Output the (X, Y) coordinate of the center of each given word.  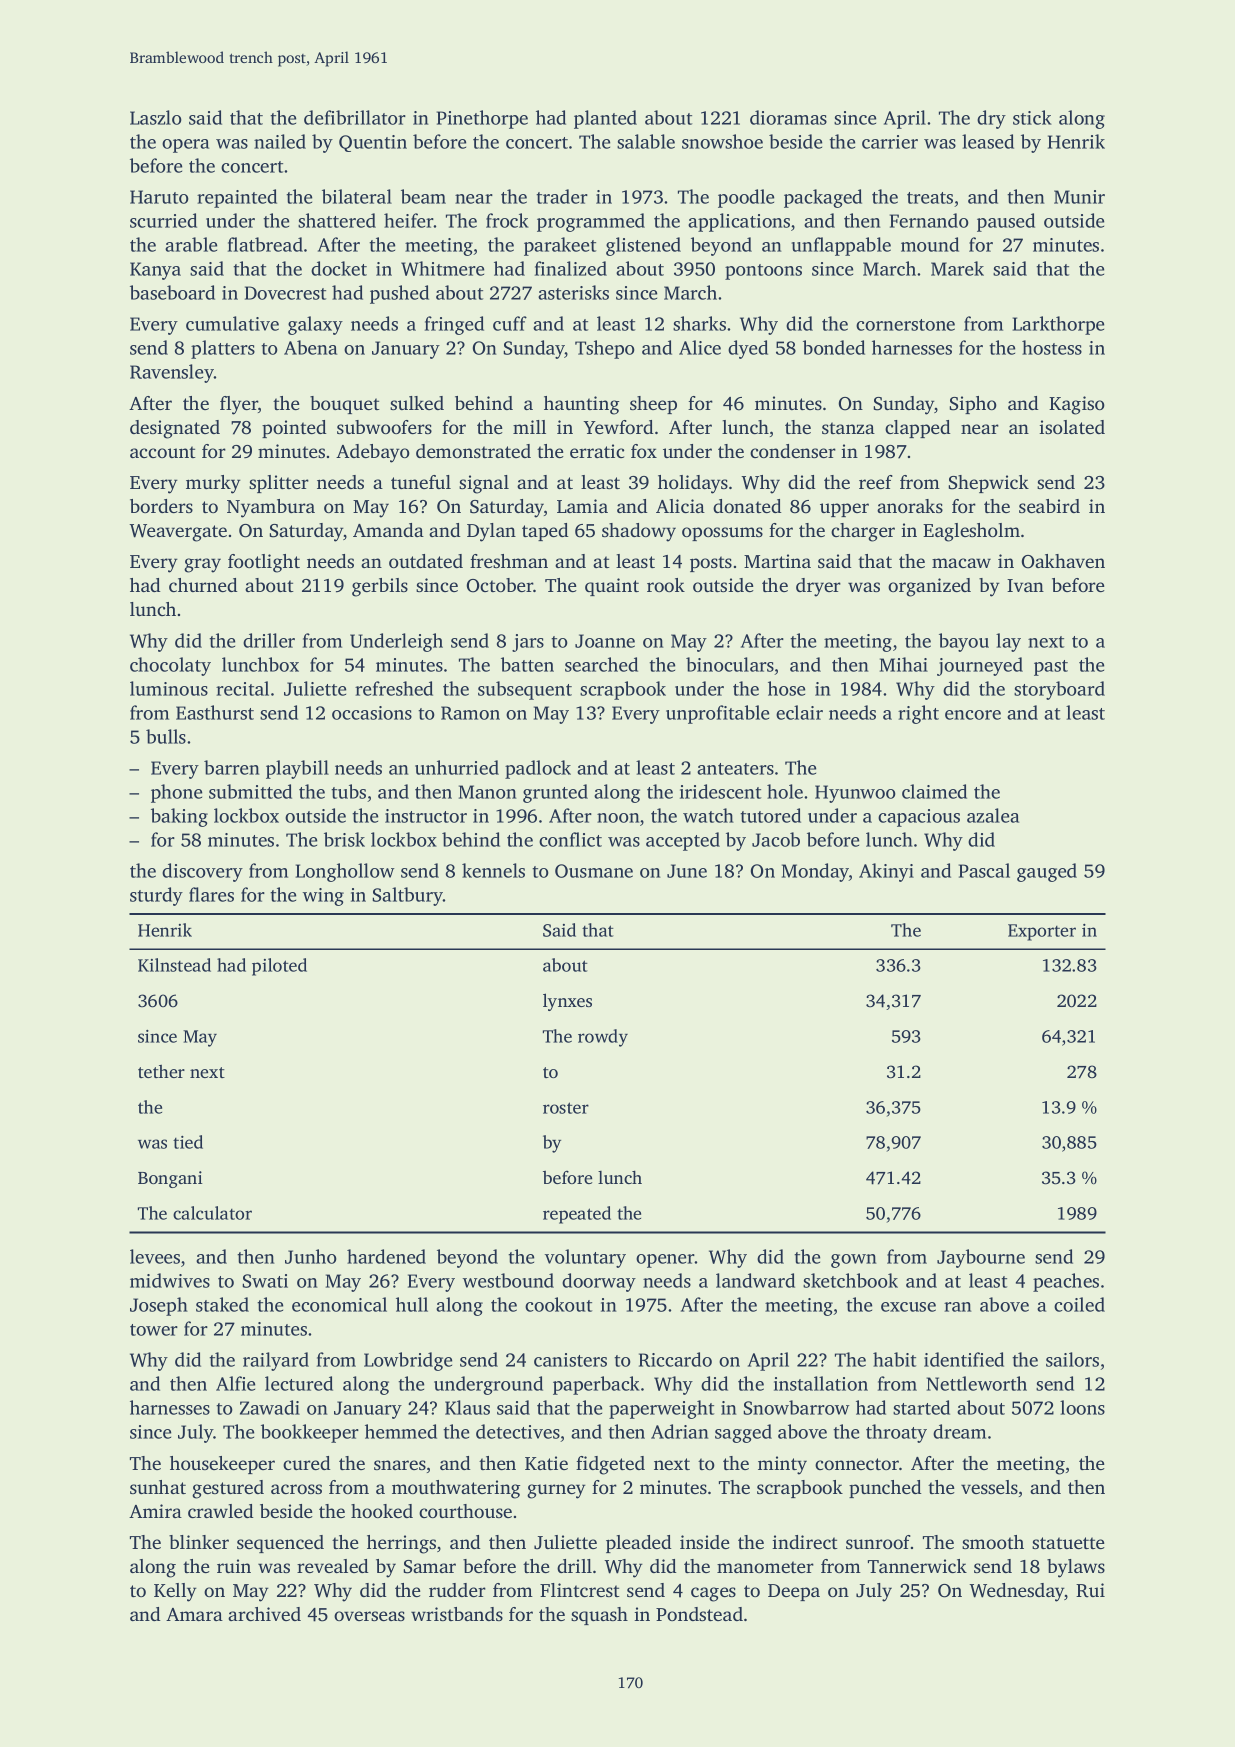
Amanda (388, 530)
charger (863, 532)
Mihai (904, 664)
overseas (369, 1616)
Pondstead (699, 1614)
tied (188, 1142)
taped (545, 532)
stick (1032, 117)
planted (605, 119)
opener (665, 1261)
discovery (202, 872)
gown (853, 1261)
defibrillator (355, 117)
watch (708, 815)
